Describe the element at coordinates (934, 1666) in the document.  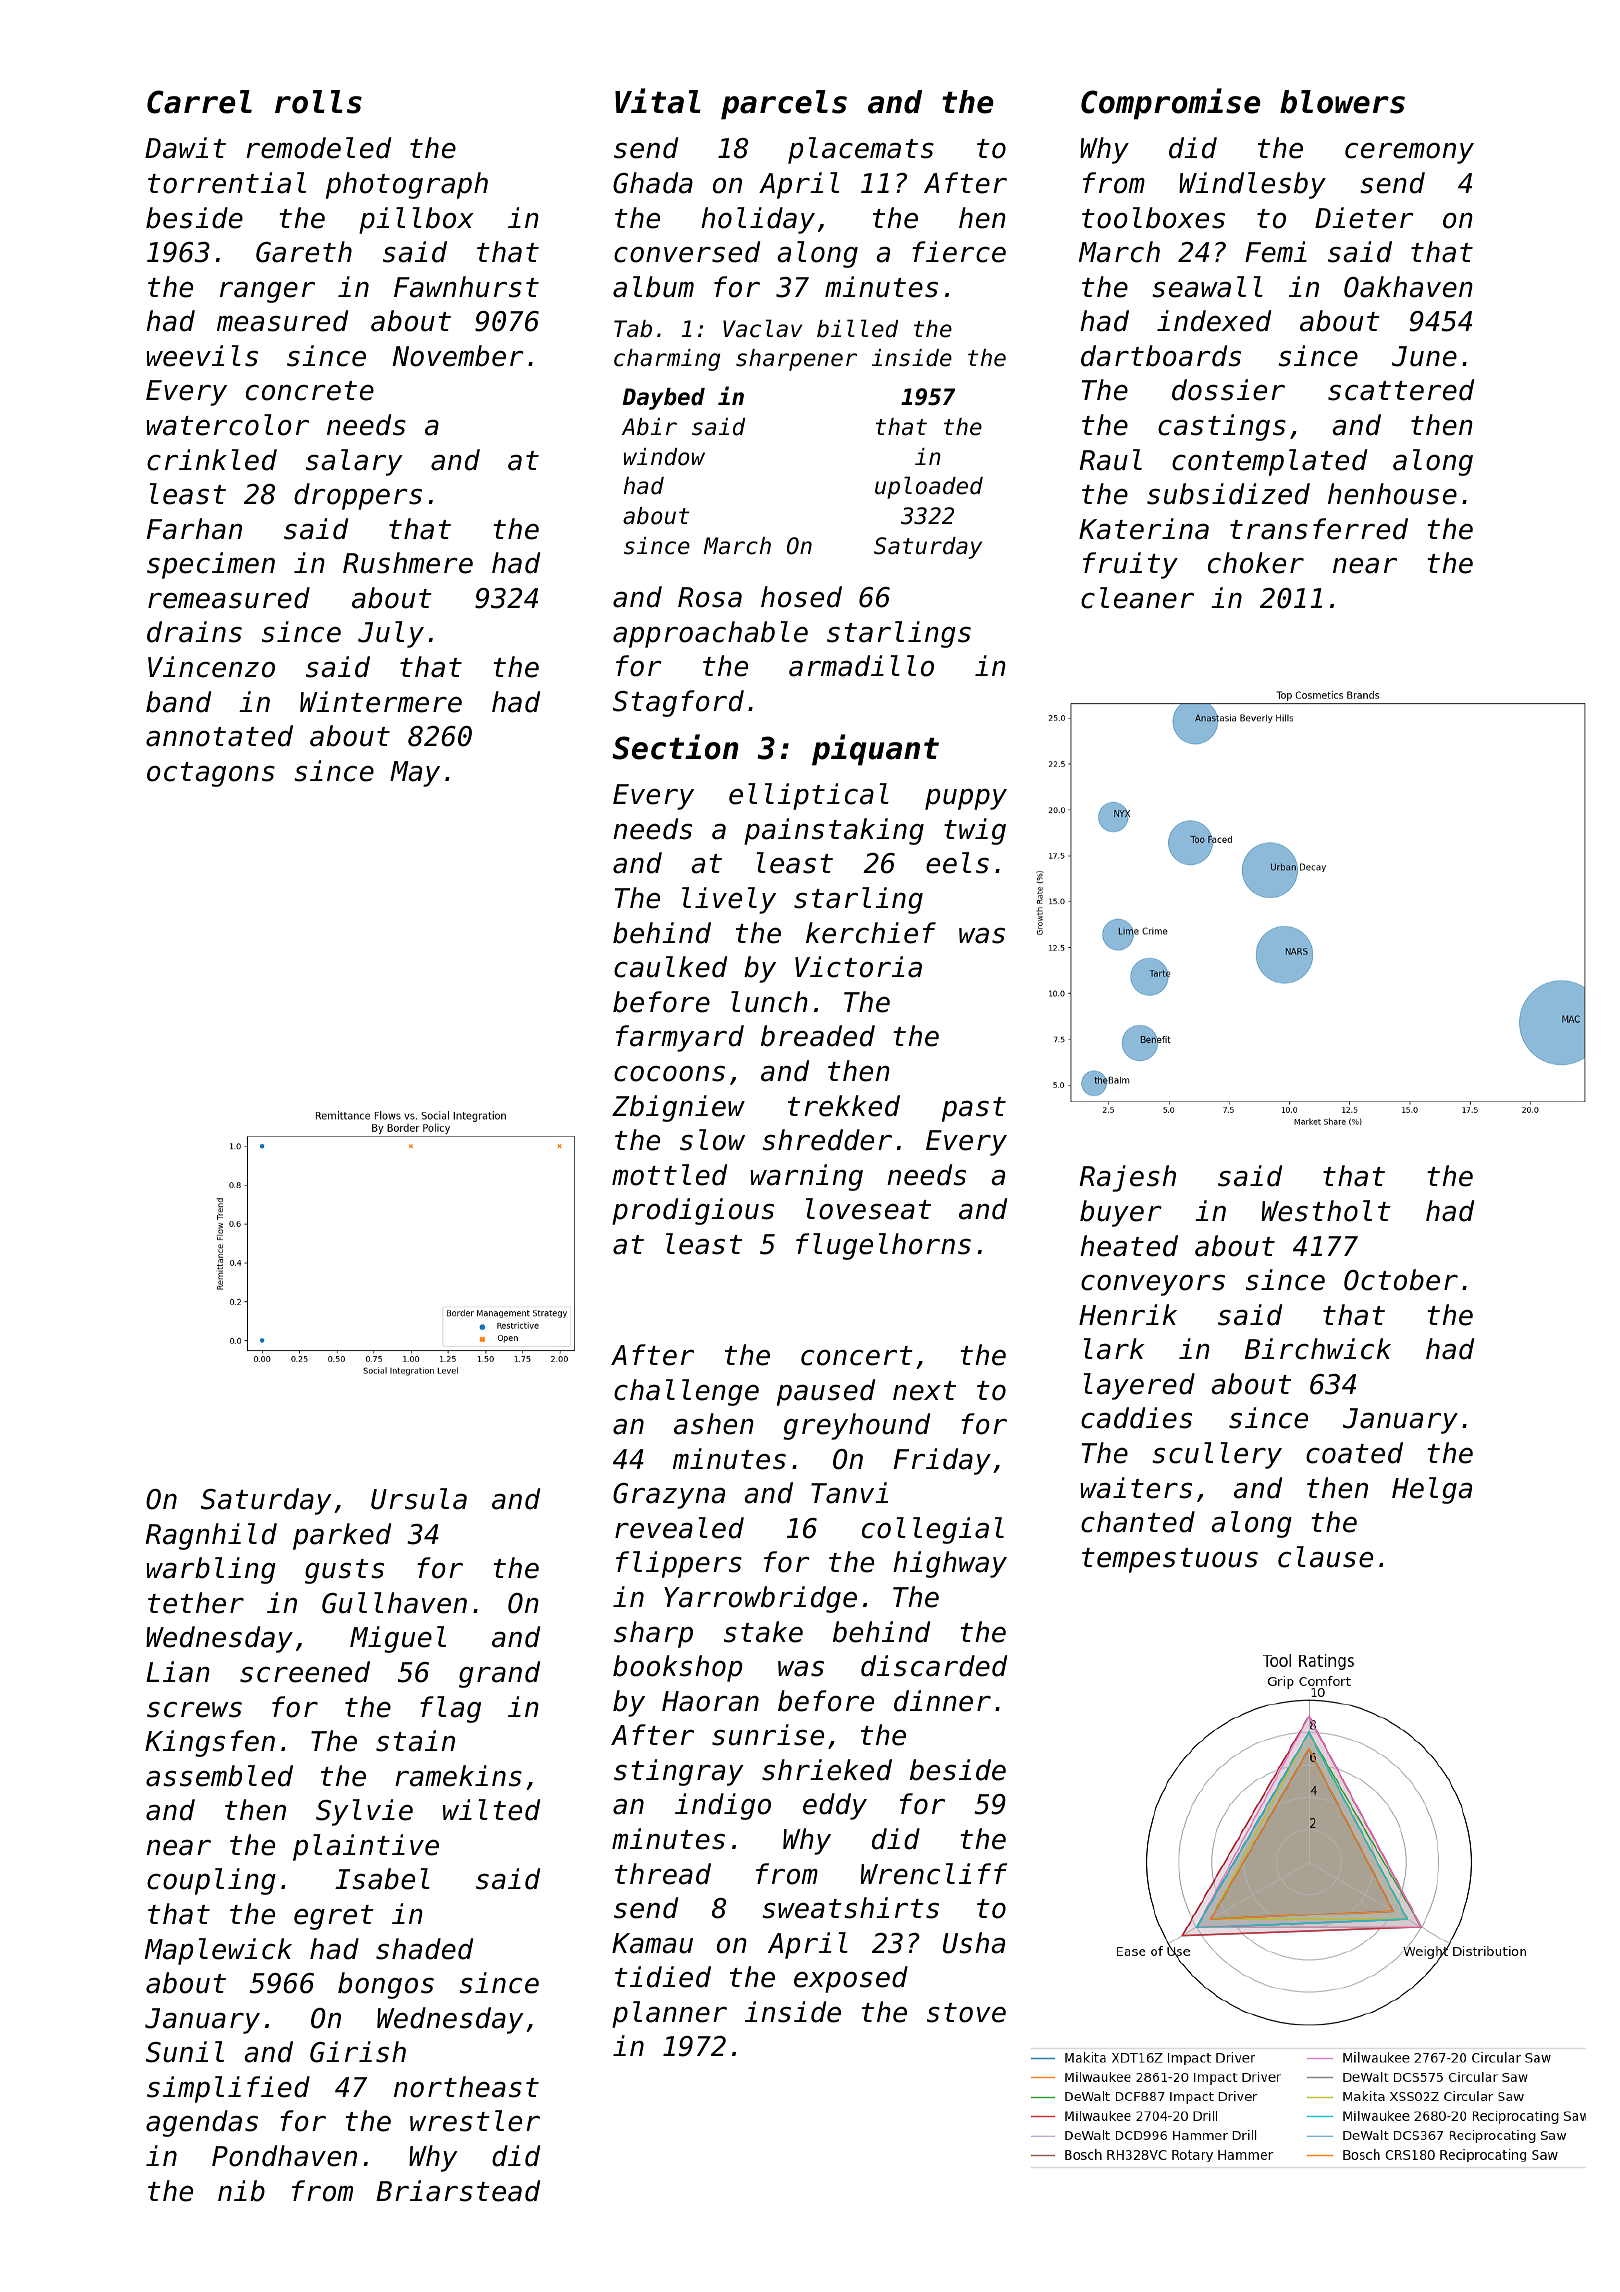
I see `discarded` at that location.
